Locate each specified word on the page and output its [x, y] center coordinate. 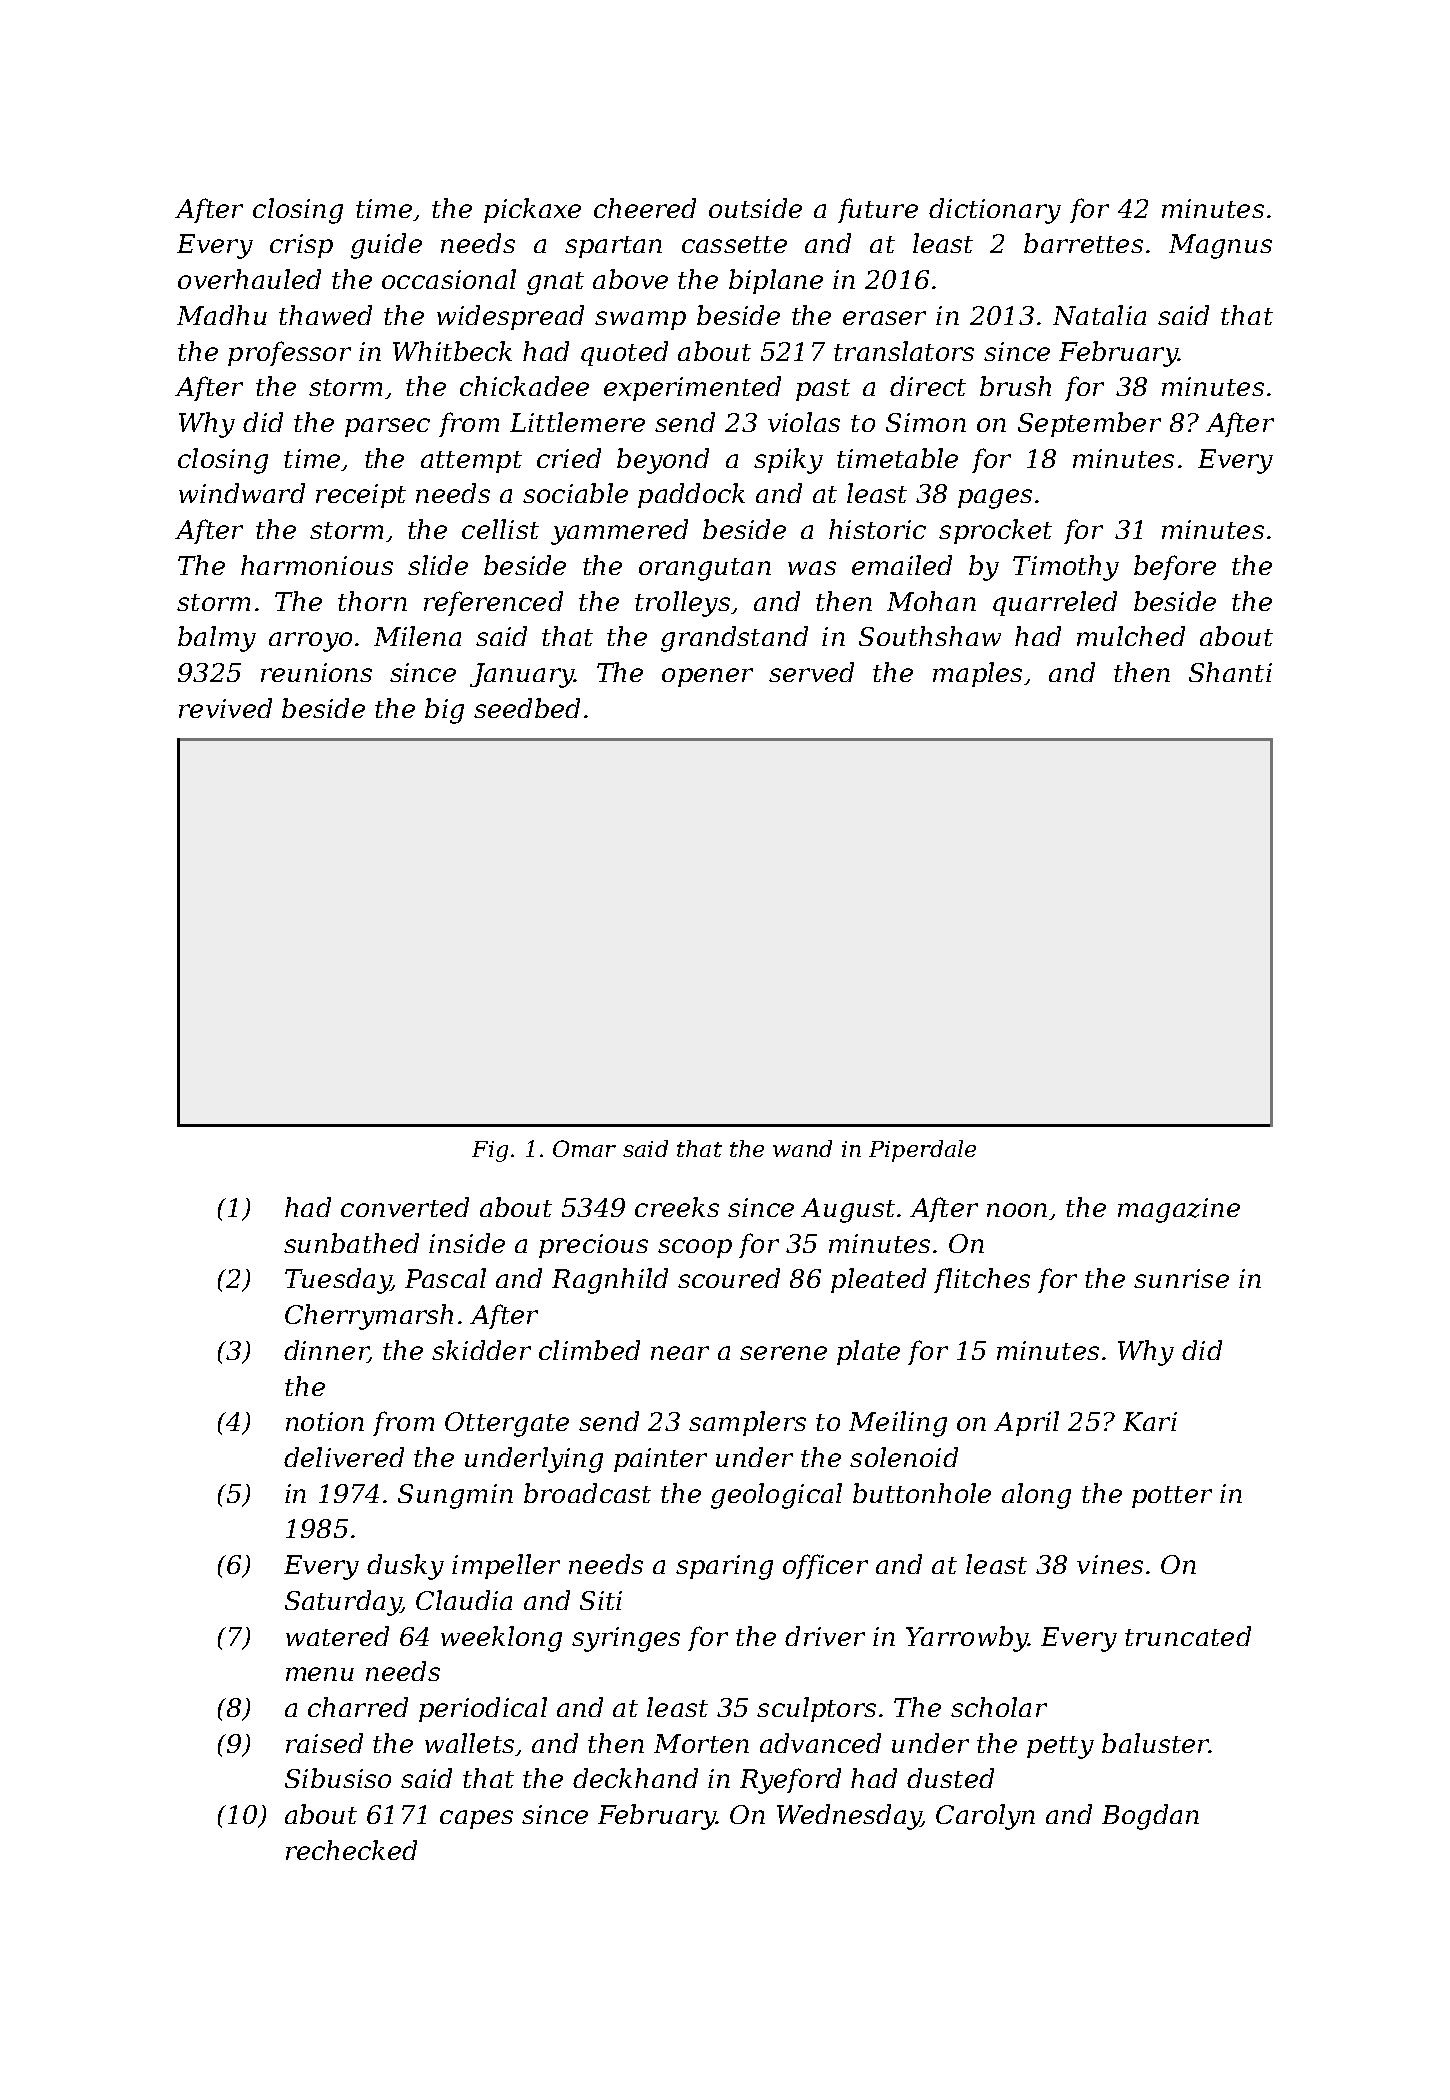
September [1089, 424]
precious [593, 1246]
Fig [490, 1151]
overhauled [249, 279]
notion [325, 1421]
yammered [619, 532]
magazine [1179, 1210]
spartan [613, 247]
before [1175, 567]
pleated [878, 1280]
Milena [417, 636]
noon [1017, 1210]
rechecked [351, 1850]
